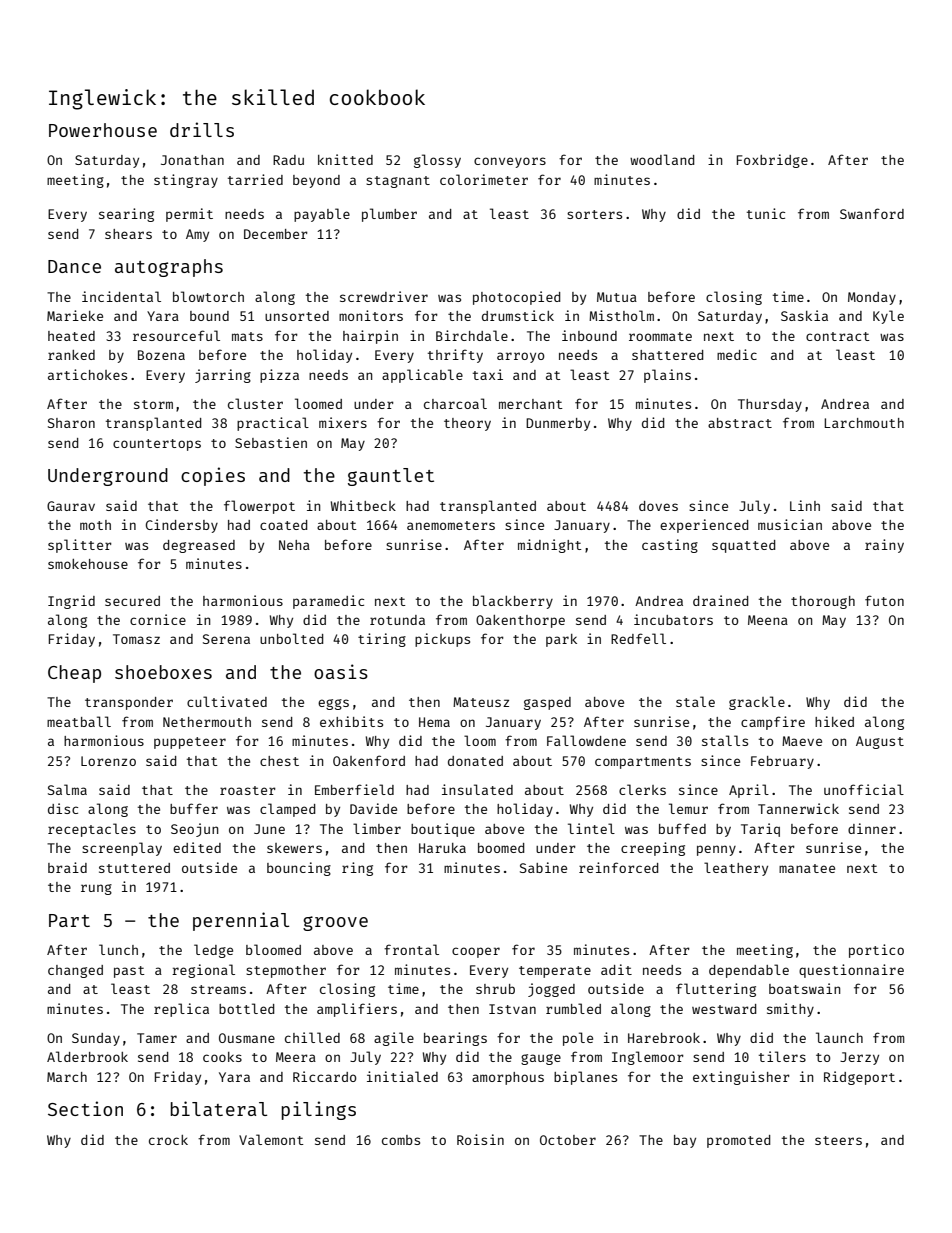  Describe the element at coordinates (402, 1076) in the screenshot. I see `initialed` at that location.
